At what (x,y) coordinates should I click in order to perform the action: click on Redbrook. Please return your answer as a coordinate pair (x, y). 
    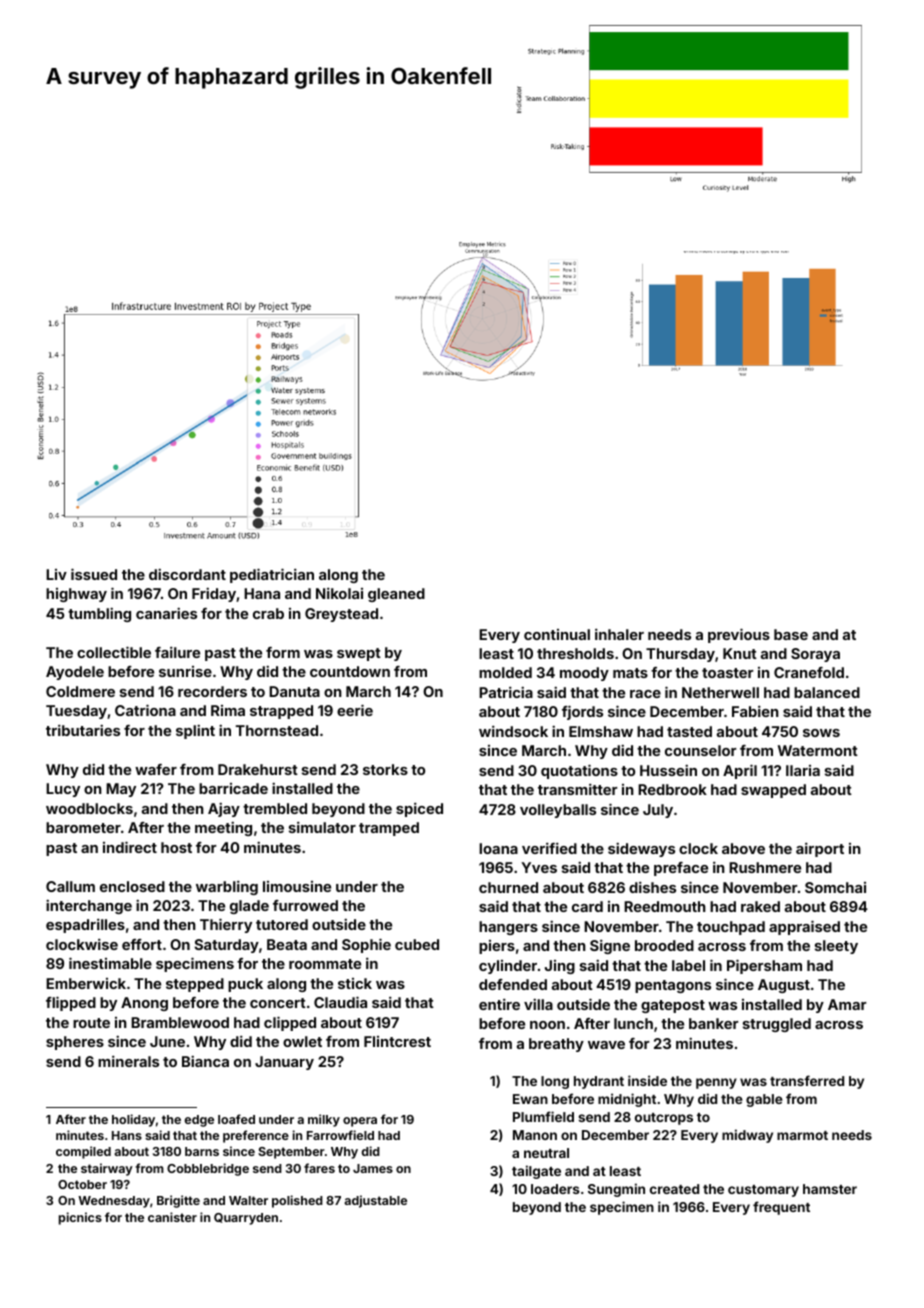
    Looking at the image, I should click on (672, 789).
